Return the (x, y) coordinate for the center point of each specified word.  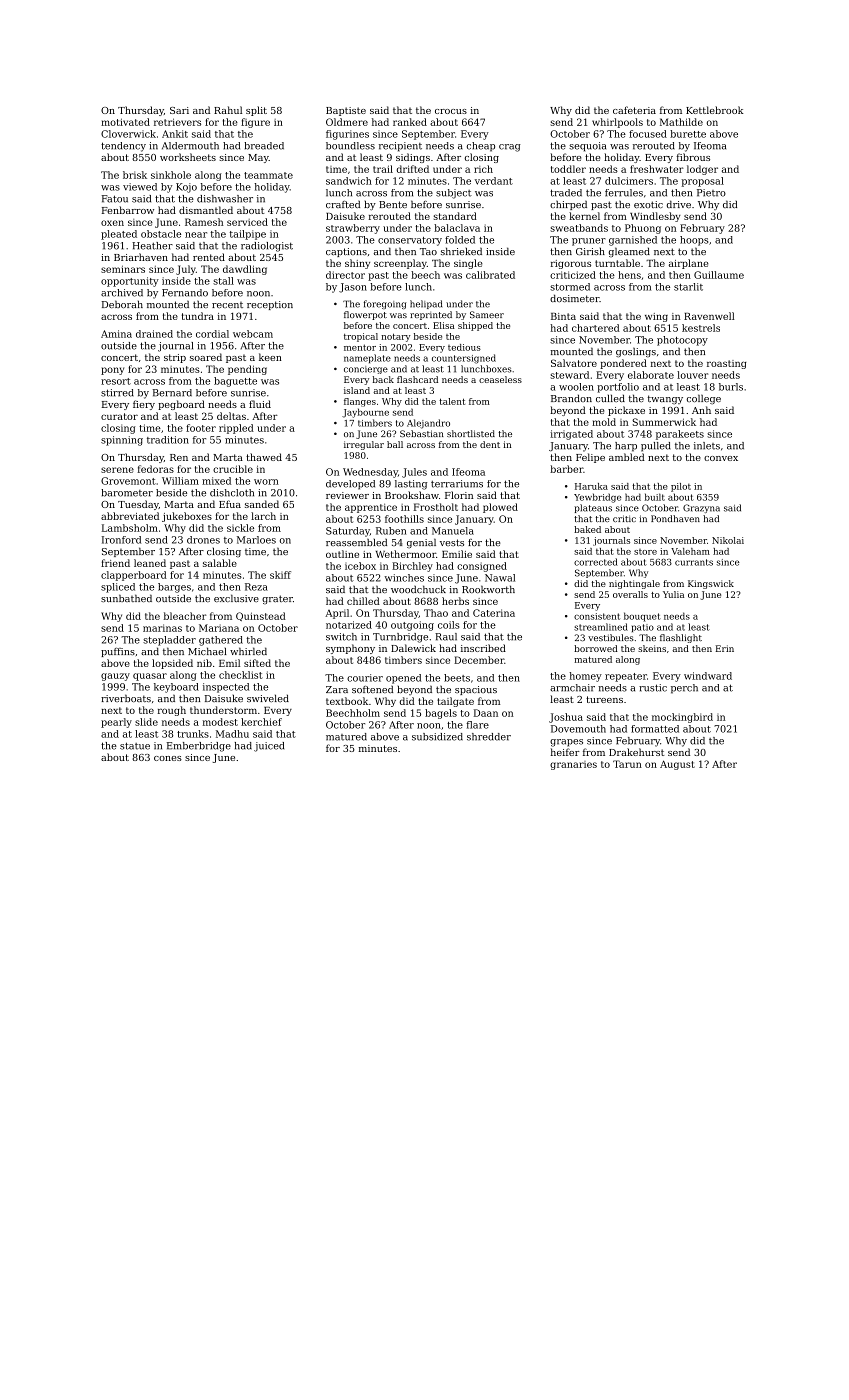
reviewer (347, 495)
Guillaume (719, 275)
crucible (233, 469)
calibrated (490, 275)
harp (626, 447)
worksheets (188, 157)
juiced (269, 747)
